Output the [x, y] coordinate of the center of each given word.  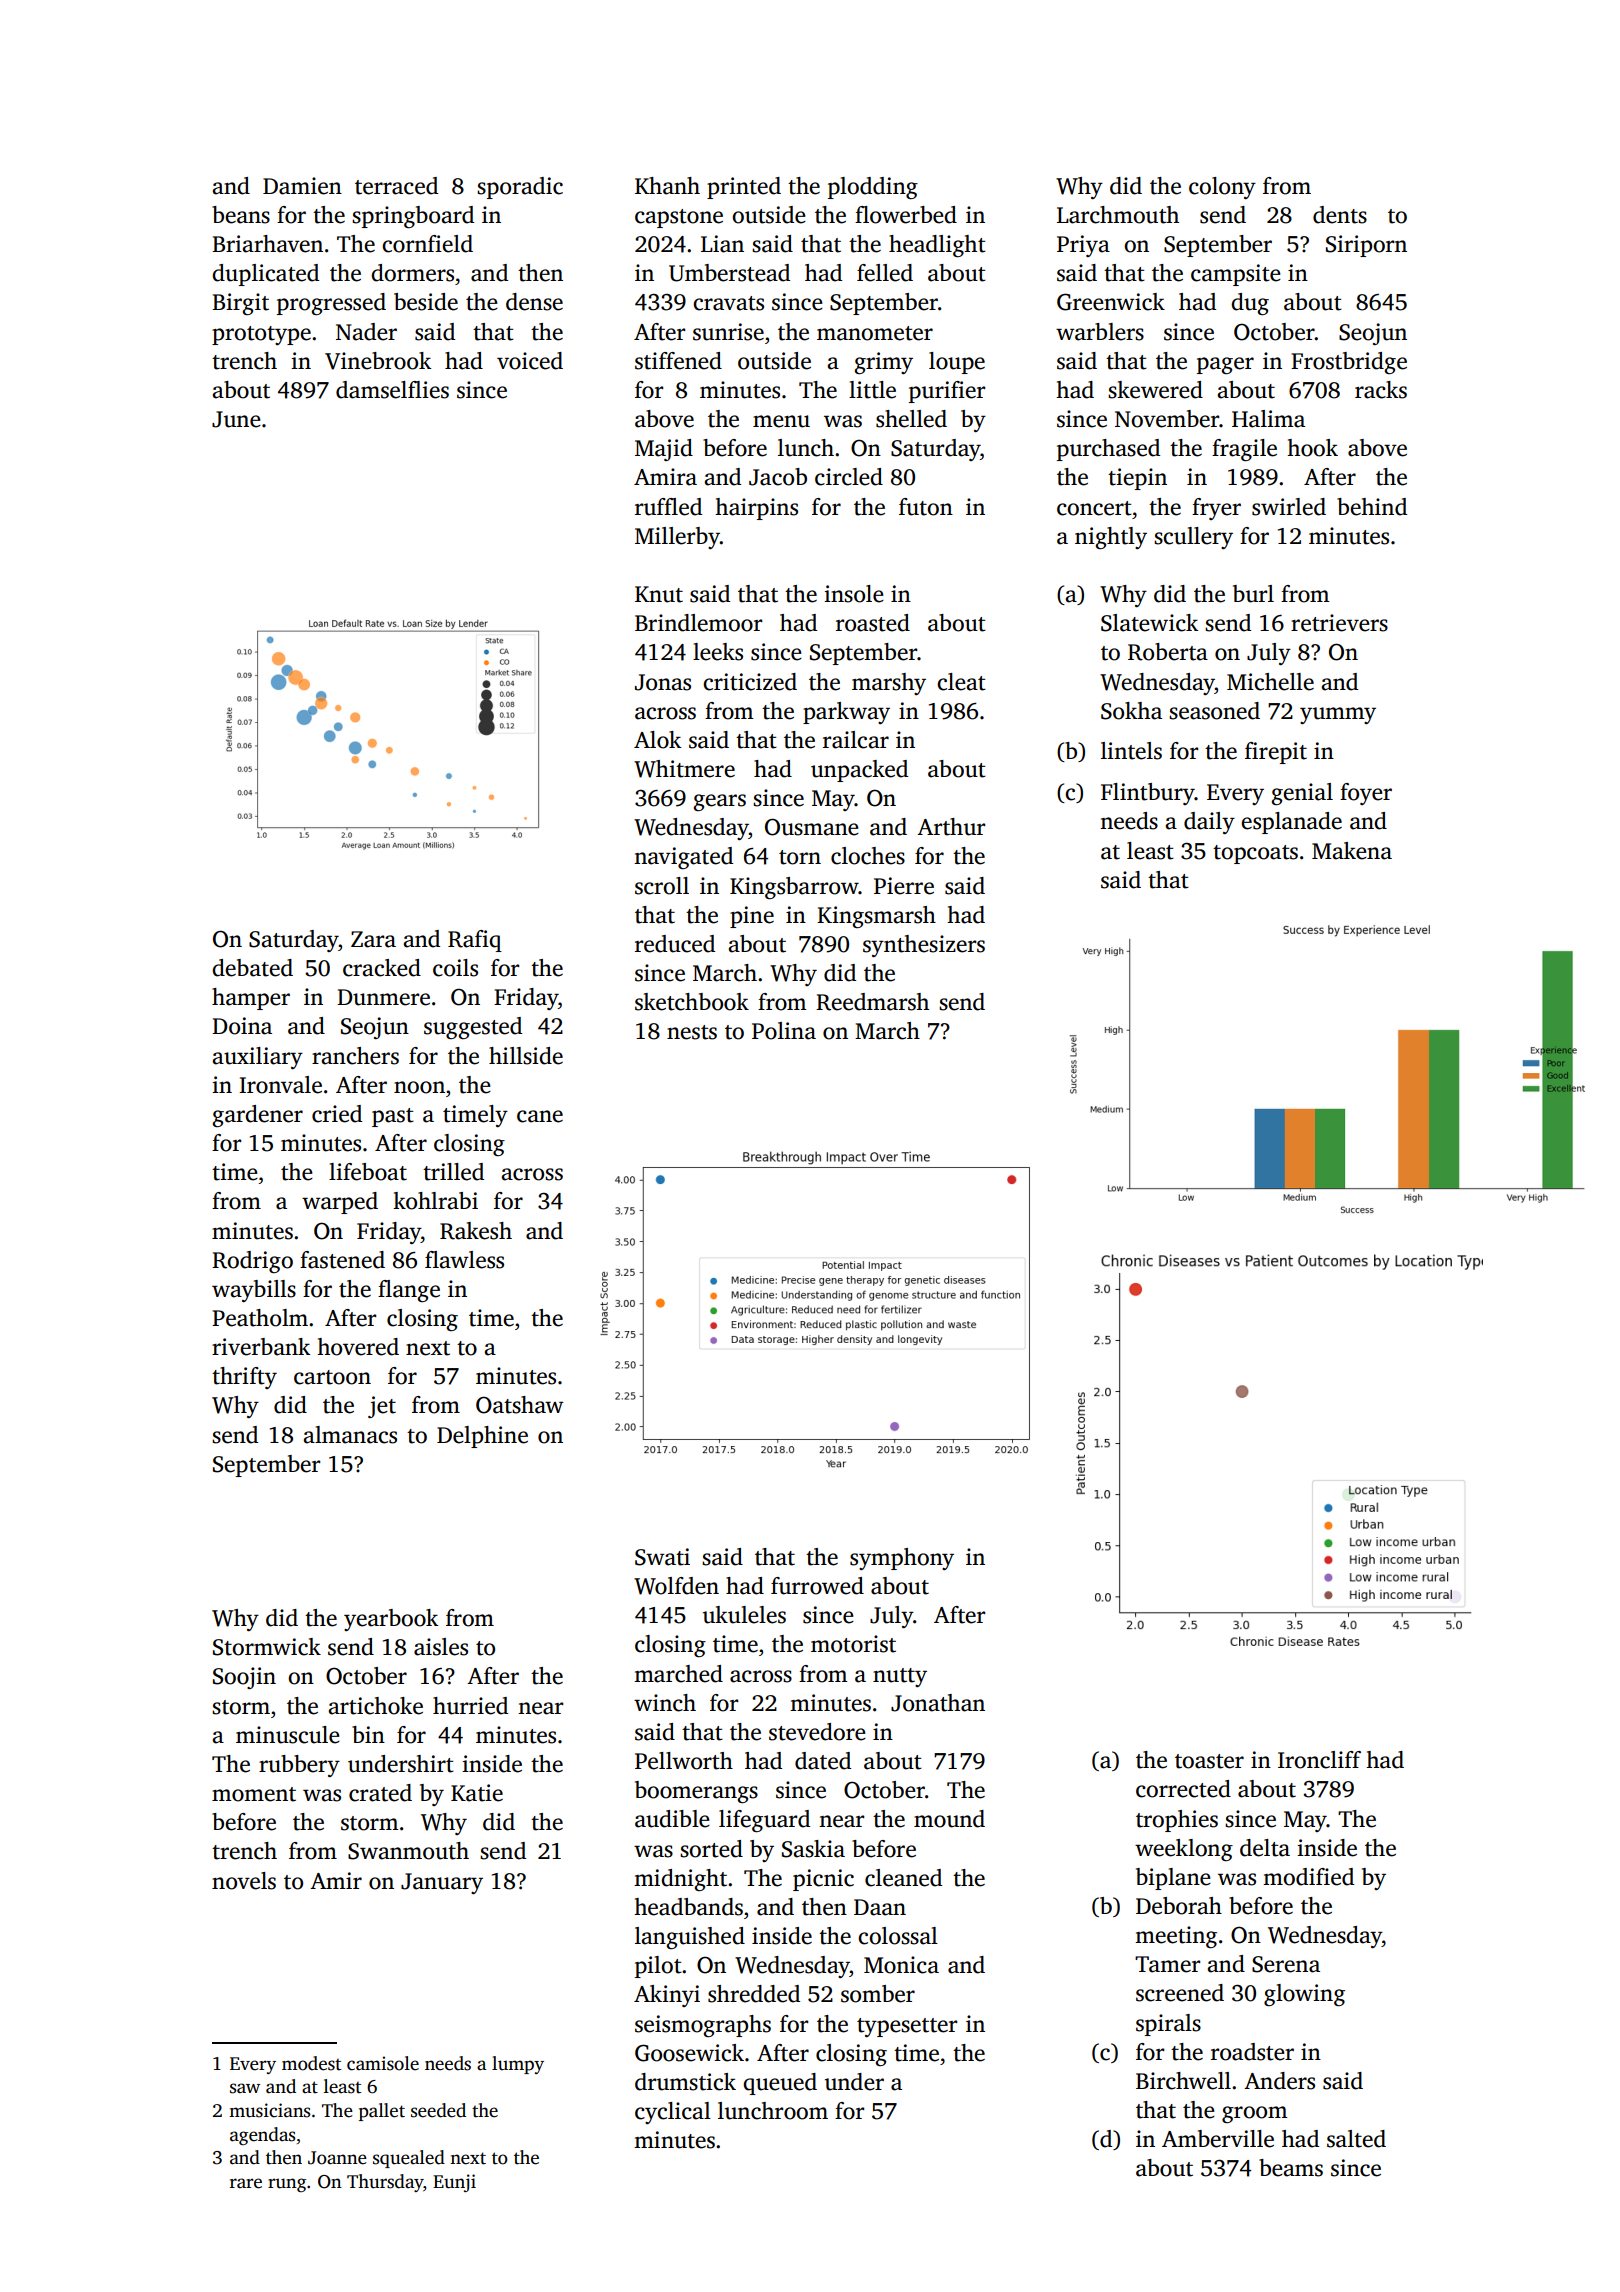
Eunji [454, 2183]
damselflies [392, 390]
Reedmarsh [872, 1002]
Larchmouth [1118, 215]
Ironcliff [1319, 1760]
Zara [373, 939]
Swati [662, 1557]
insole [854, 594]
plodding [873, 188]
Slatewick [1149, 623]
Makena [1352, 851]
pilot [658, 1967]
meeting [1176, 1937]
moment [254, 1794]
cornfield [427, 244]
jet [382, 1407]
